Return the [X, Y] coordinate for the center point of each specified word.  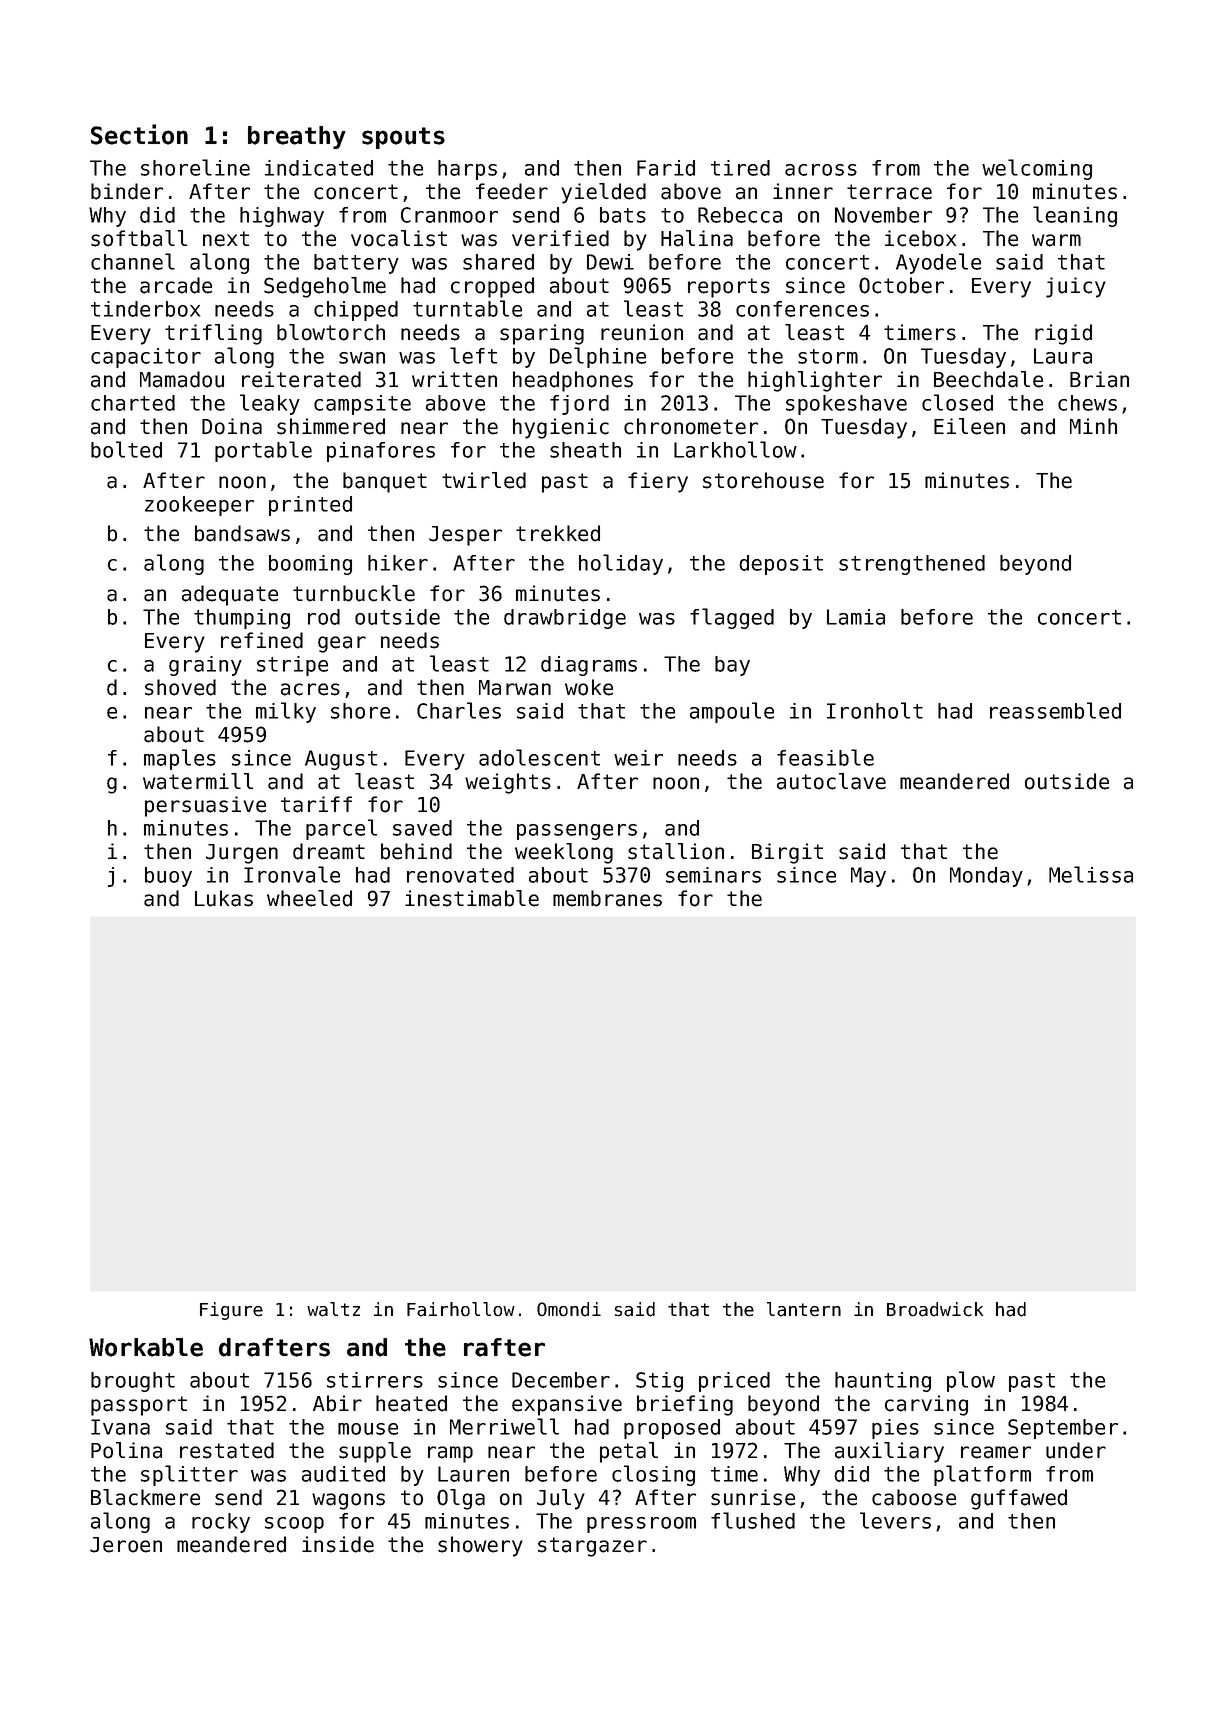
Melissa [1091, 874]
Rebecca [740, 215]
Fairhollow [461, 1309]
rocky [221, 1523]
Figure [231, 1311]
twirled [484, 480]
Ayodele [938, 263]
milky [286, 712]
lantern [804, 1309]
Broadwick [935, 1309]
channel [133, 261]
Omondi [569, 1309]
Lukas [224, 898]
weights [508, 783]
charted [133, 403]
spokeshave [846, 405]
